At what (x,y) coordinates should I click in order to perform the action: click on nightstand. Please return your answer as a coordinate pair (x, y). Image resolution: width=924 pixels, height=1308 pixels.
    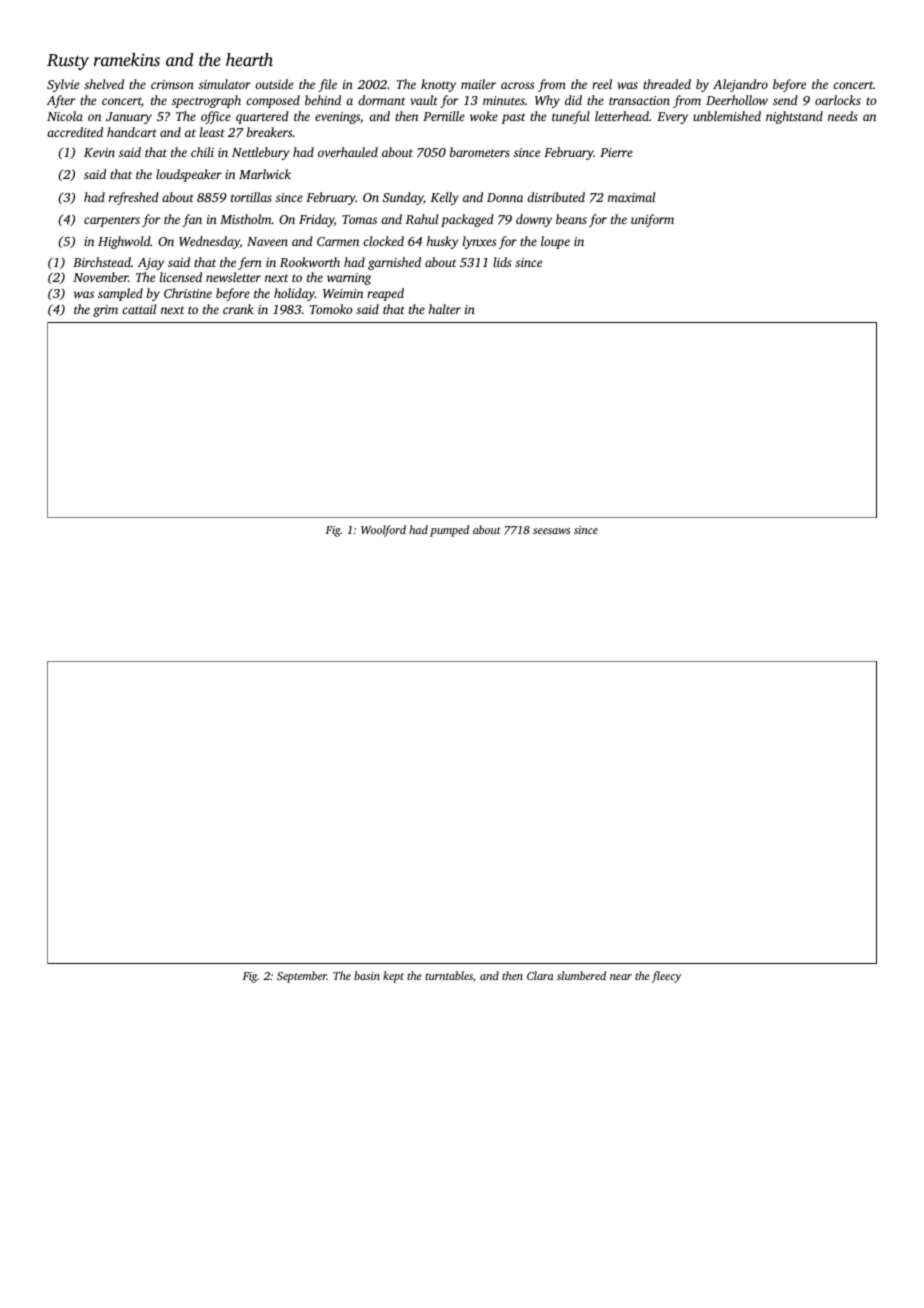
    Looking at the image, I should click on (794, 117).
